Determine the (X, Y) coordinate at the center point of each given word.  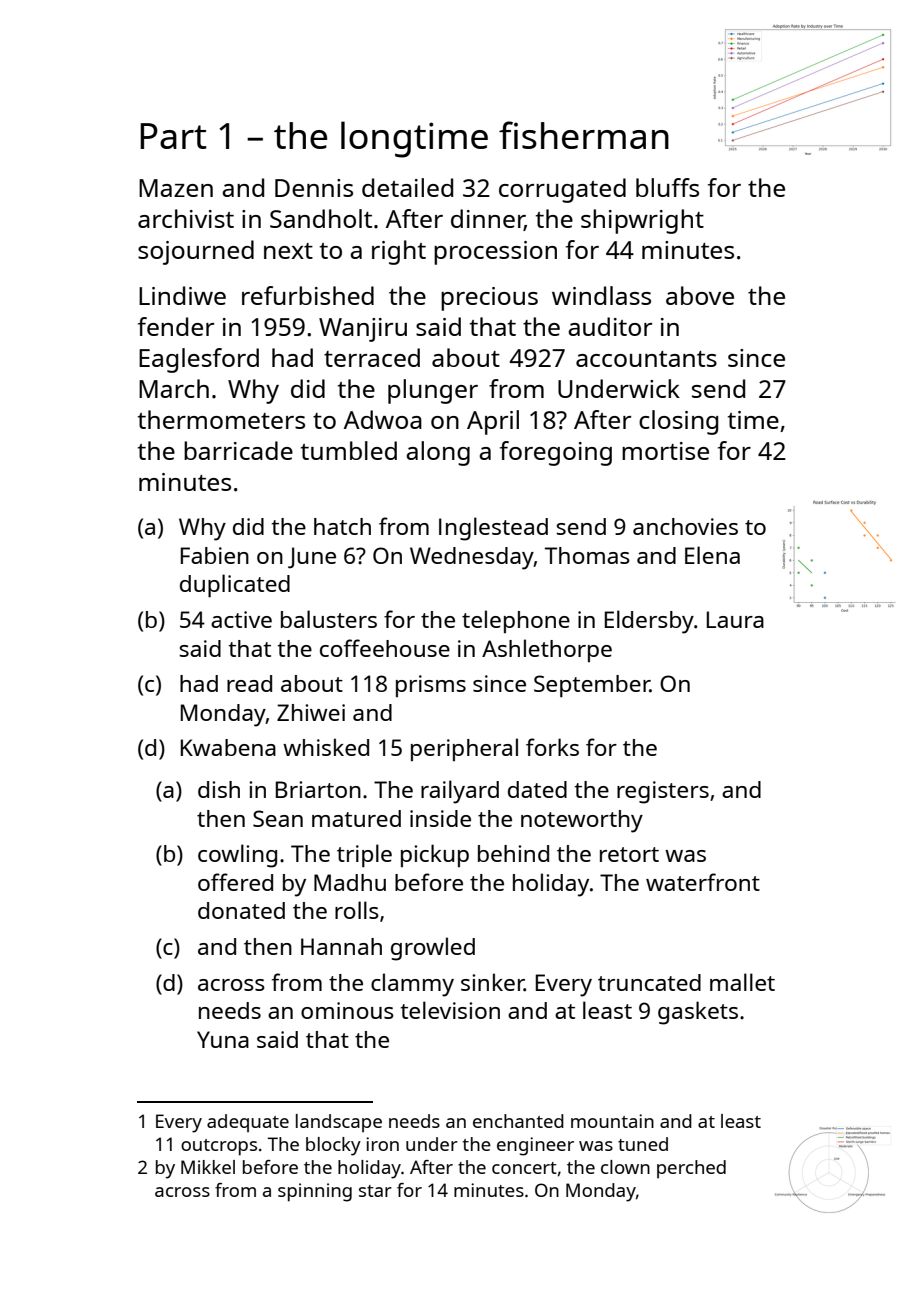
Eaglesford (199, 360)
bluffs (667, 187)
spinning (315, 1192)
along (438, 453)
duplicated (235, 586)
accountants (646, 359)
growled (433, 949)
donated (241, 910)
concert (524, 1168)
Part (173, 136)
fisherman (584, 135)
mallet (742, 982)
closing (678, 422)
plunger (433, 391)
